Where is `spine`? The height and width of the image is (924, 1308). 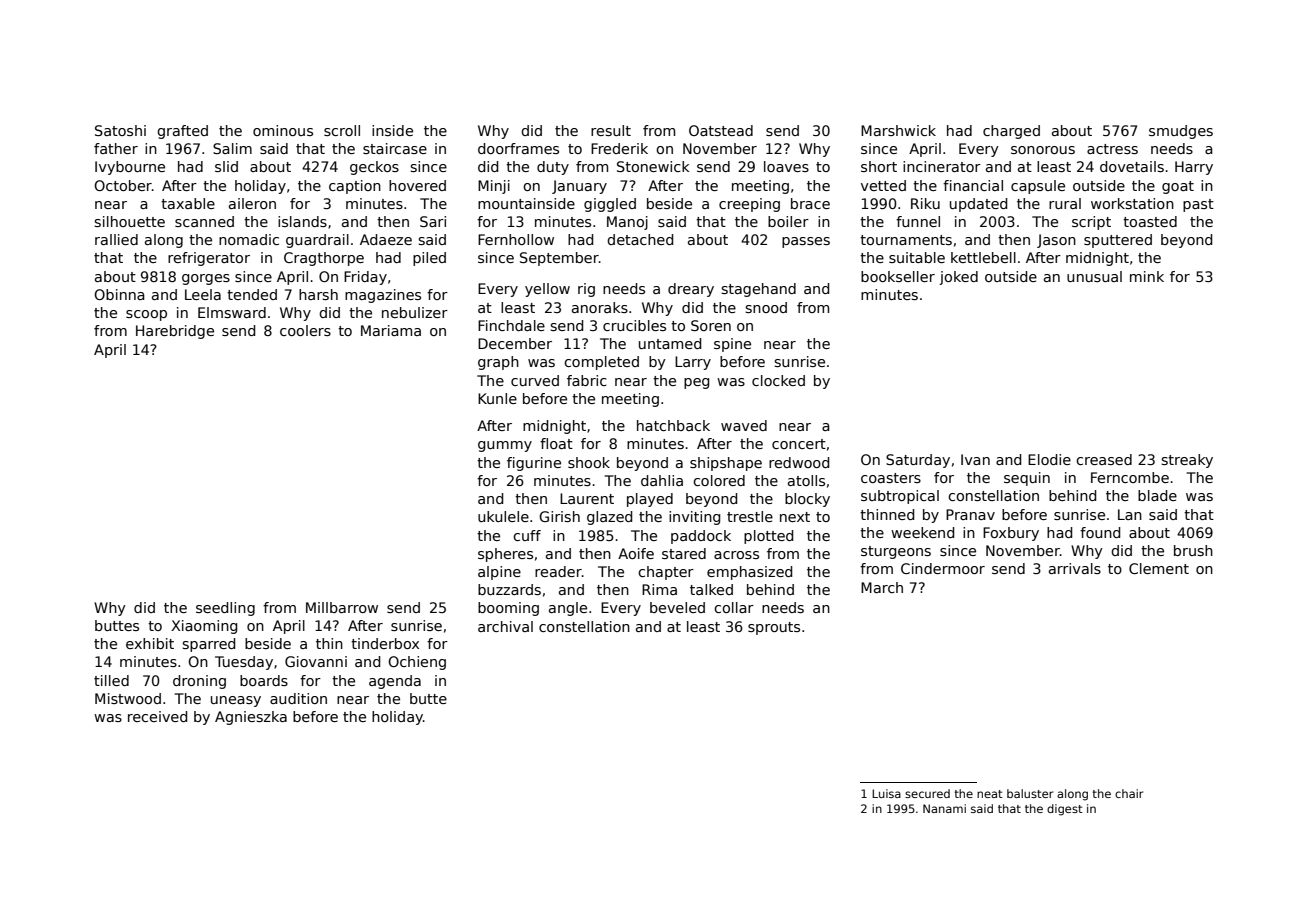 spine is located at coordinates (732, 345).
